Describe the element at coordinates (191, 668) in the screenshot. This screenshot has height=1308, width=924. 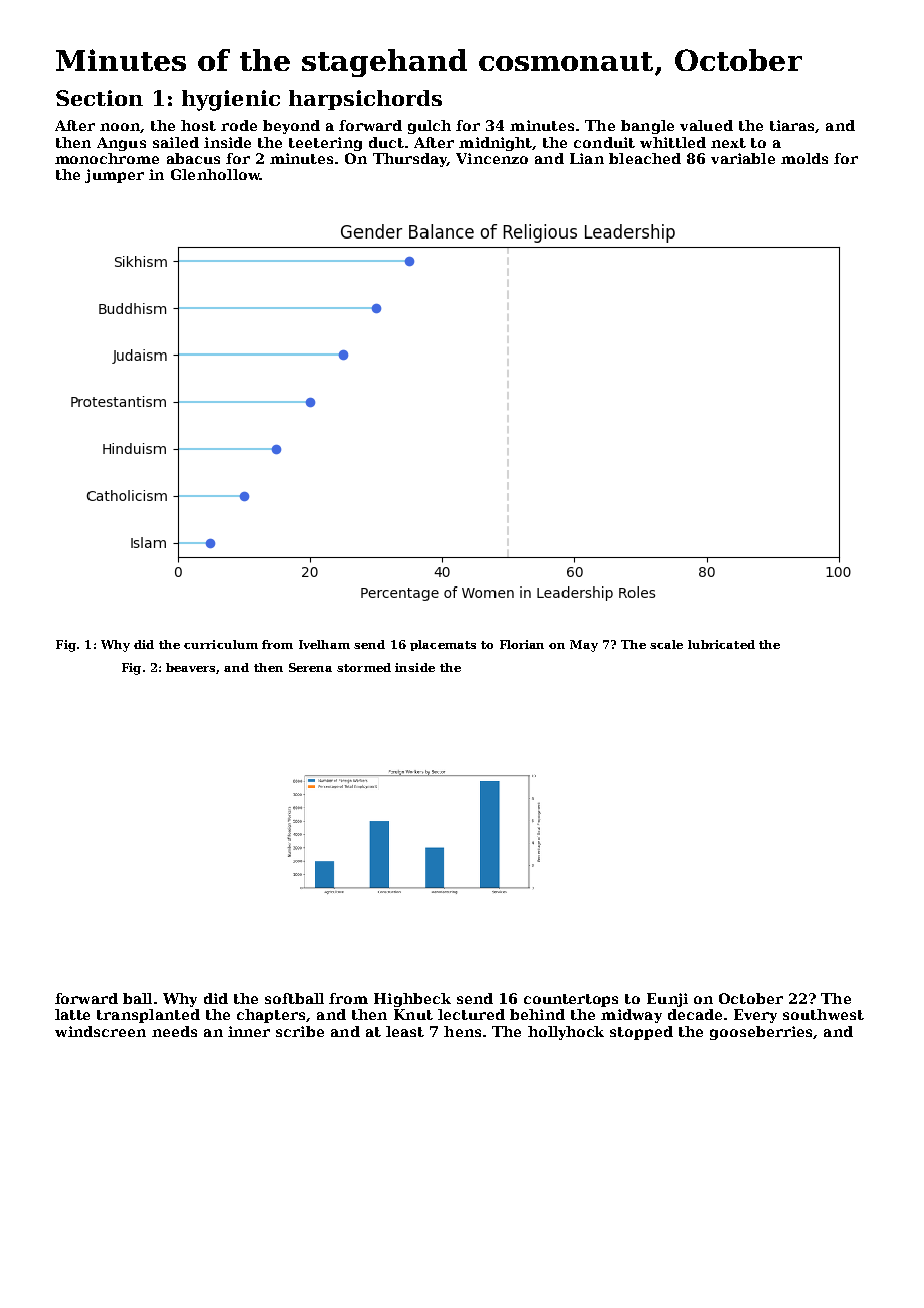
I see `beavers` at that location.
